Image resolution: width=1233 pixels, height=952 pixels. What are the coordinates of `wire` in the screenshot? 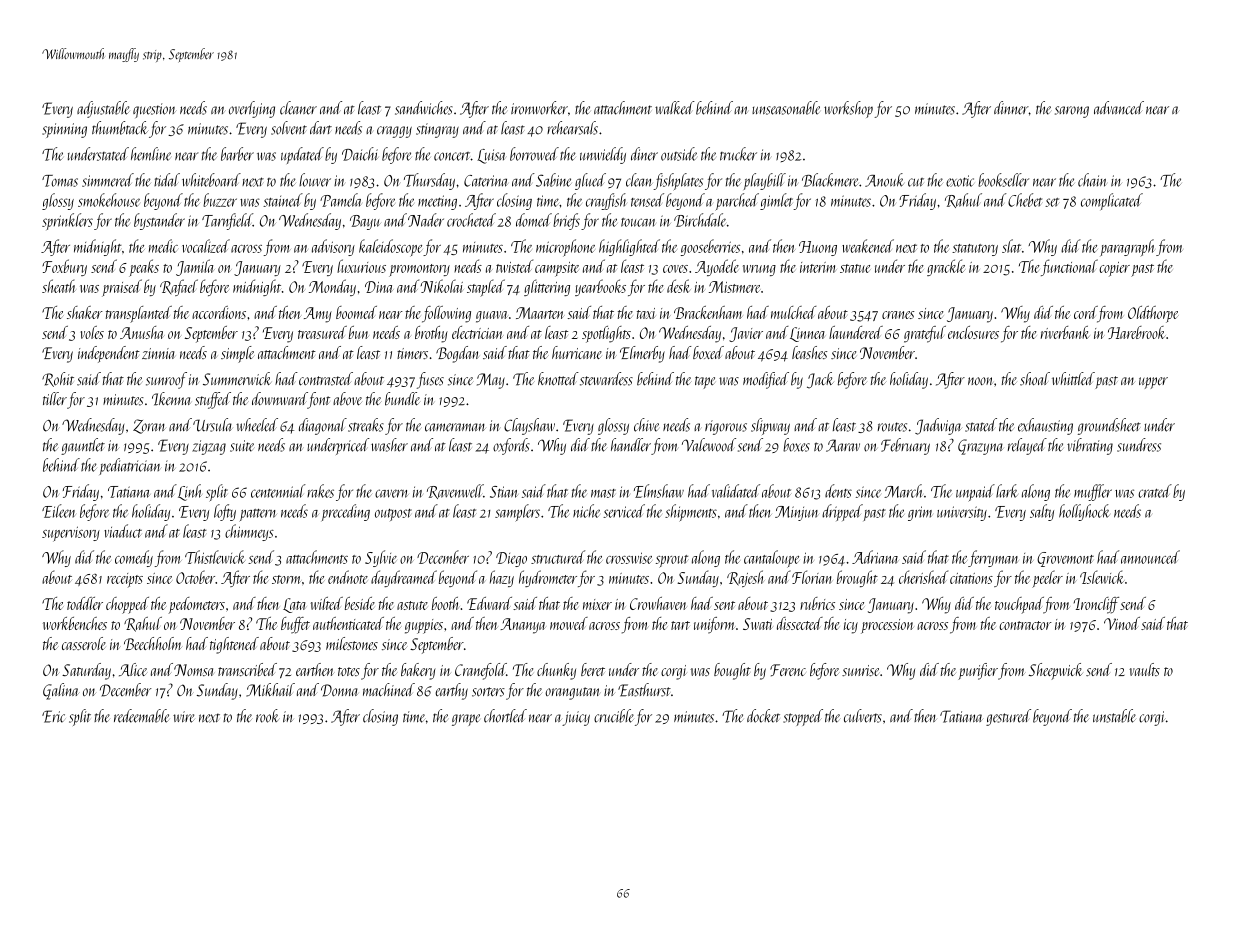 It's located at (184, 717).
